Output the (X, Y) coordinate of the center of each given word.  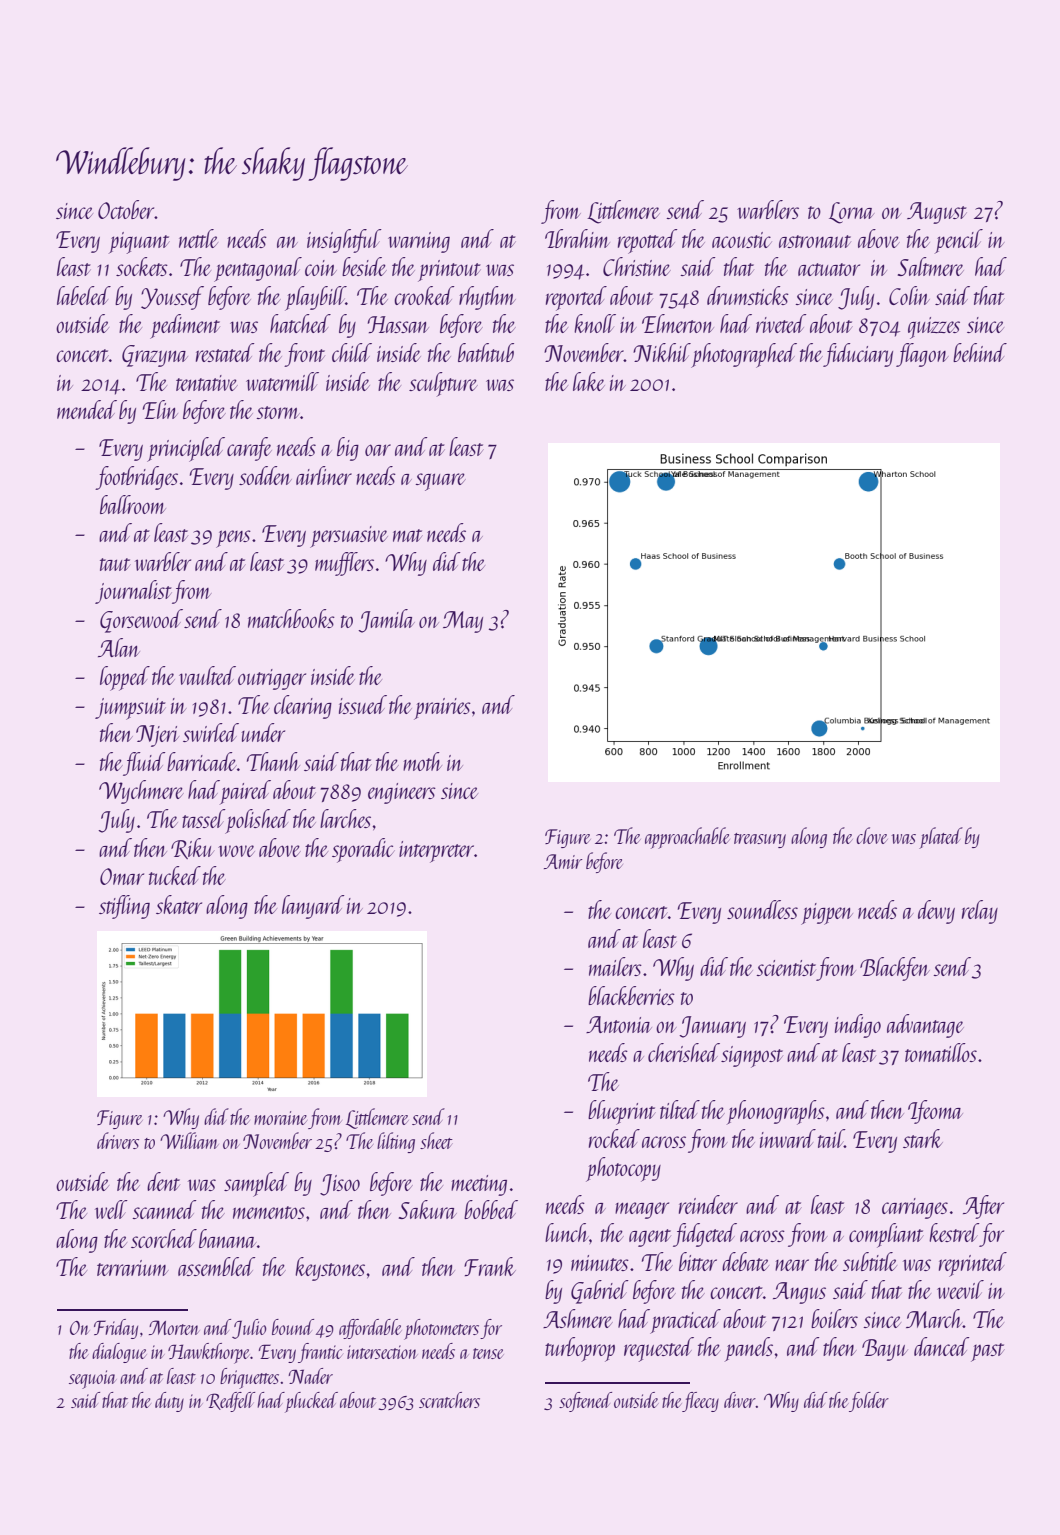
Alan (119, 647)
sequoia (93, 1379)
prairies (442, 709)
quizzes (934, 328)
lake (589, 381)
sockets (142, 266)
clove (872, 835)
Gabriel (600, 1292)
